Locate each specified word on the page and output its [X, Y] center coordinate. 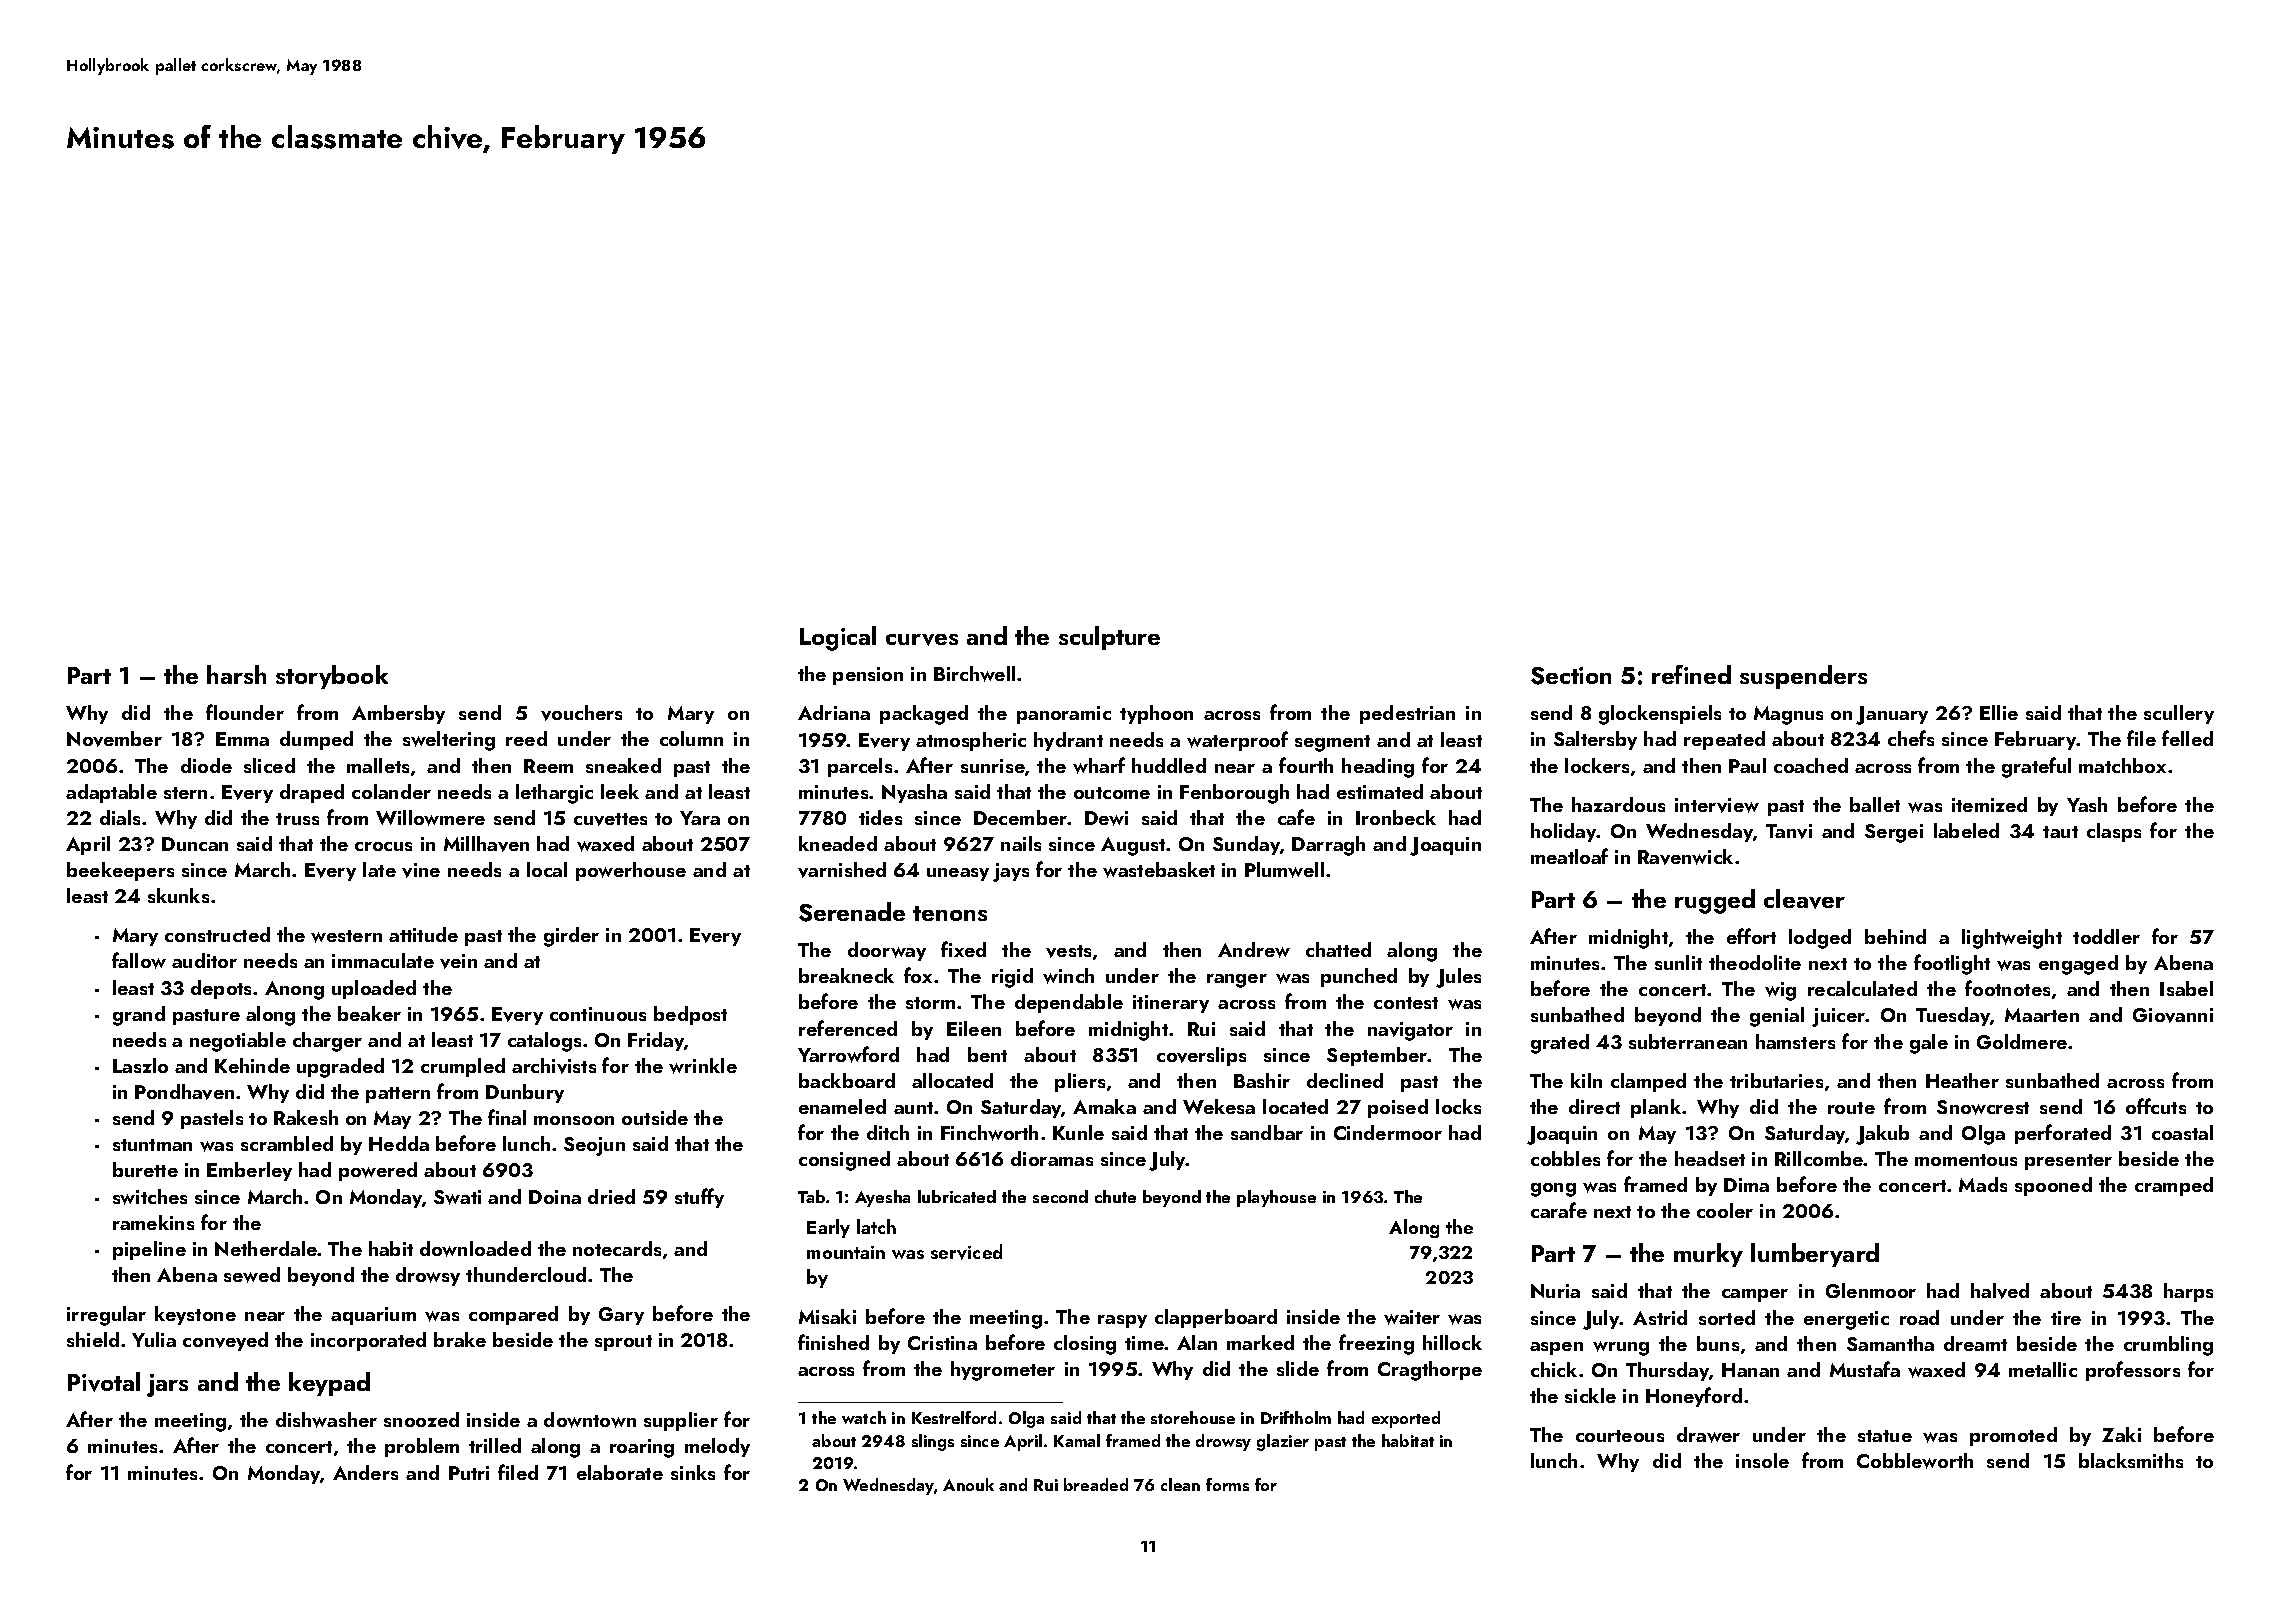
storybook [332, 677]
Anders [365, 1472]
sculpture [1109, 638]
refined [1691, 674]
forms [1227, 1484]
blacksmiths [2131, 1460]
